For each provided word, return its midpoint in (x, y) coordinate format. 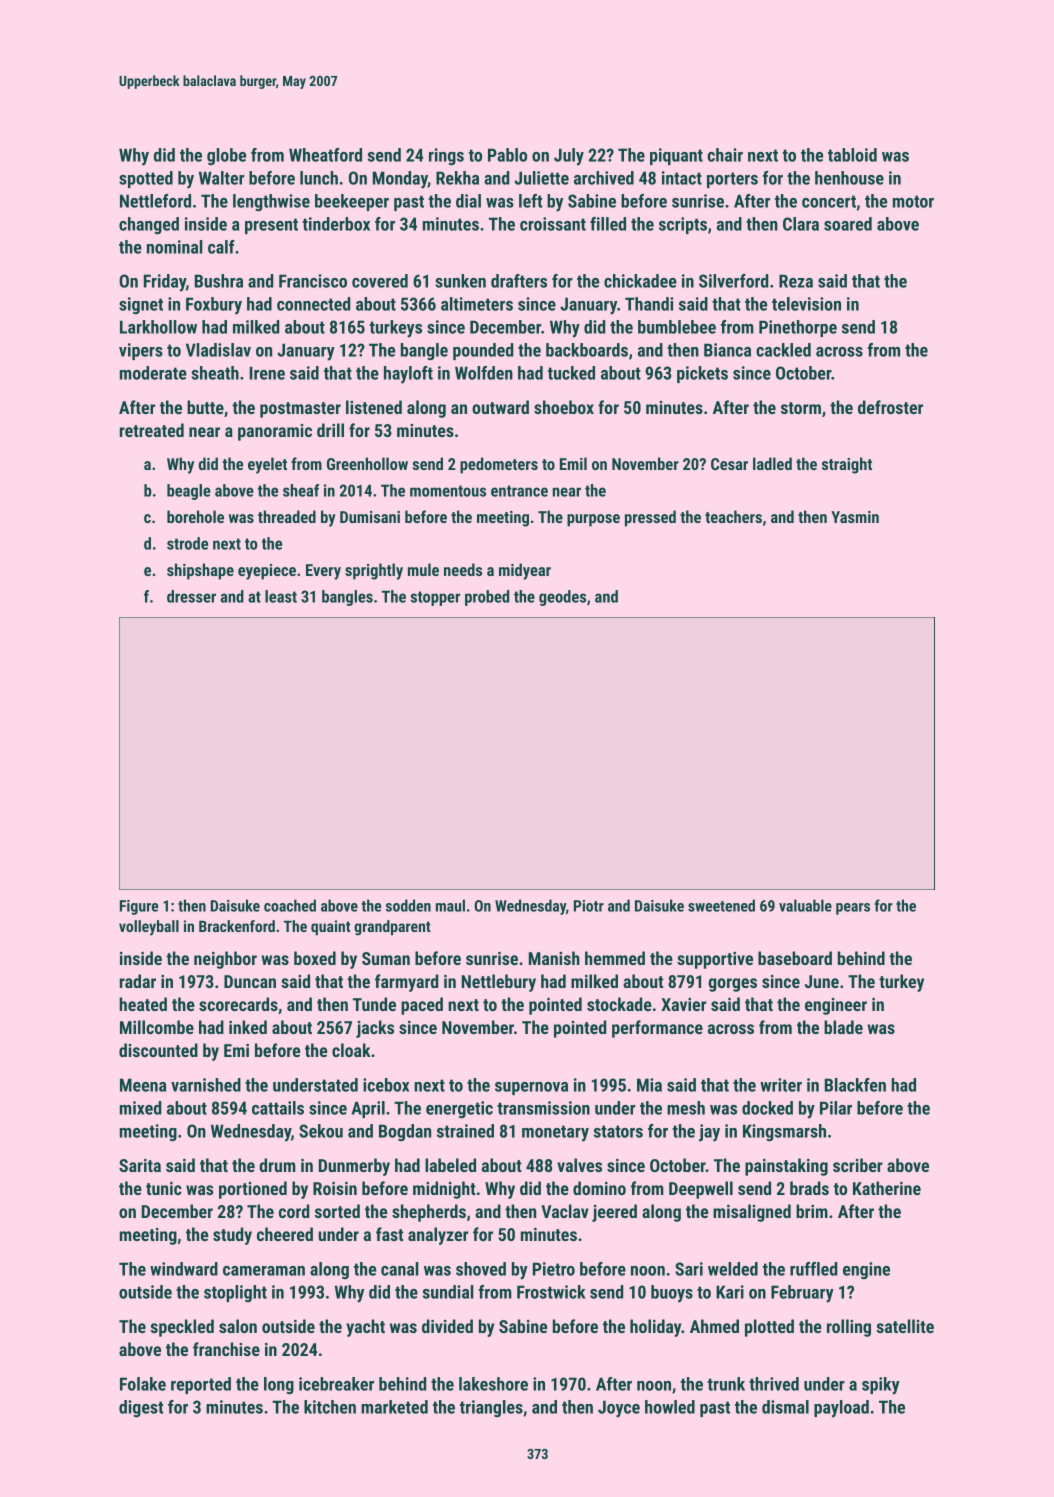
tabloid (852, 155)
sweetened (721, 905)
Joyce (619, 1409)
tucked (571, 373)
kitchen (330, 1407)
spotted (146, 179)
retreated (152, 430)
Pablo (507, 155)
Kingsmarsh (784, 1132)
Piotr (589, 906)
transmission (543, 1108)
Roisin (335, 1188)
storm (801, 408)
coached (290, 905)
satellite (905, 1326)
